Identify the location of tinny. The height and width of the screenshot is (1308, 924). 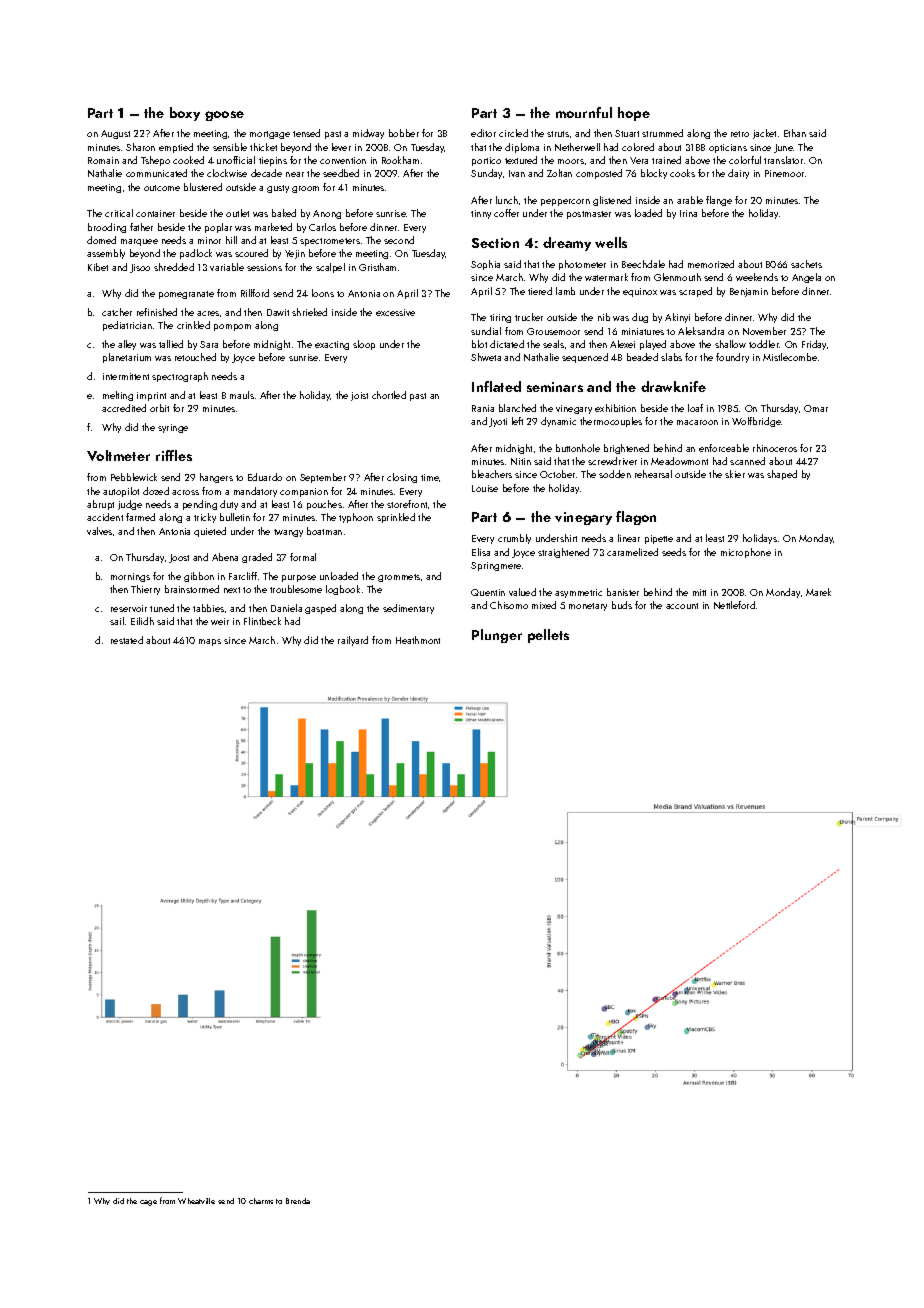
(481, 214).
